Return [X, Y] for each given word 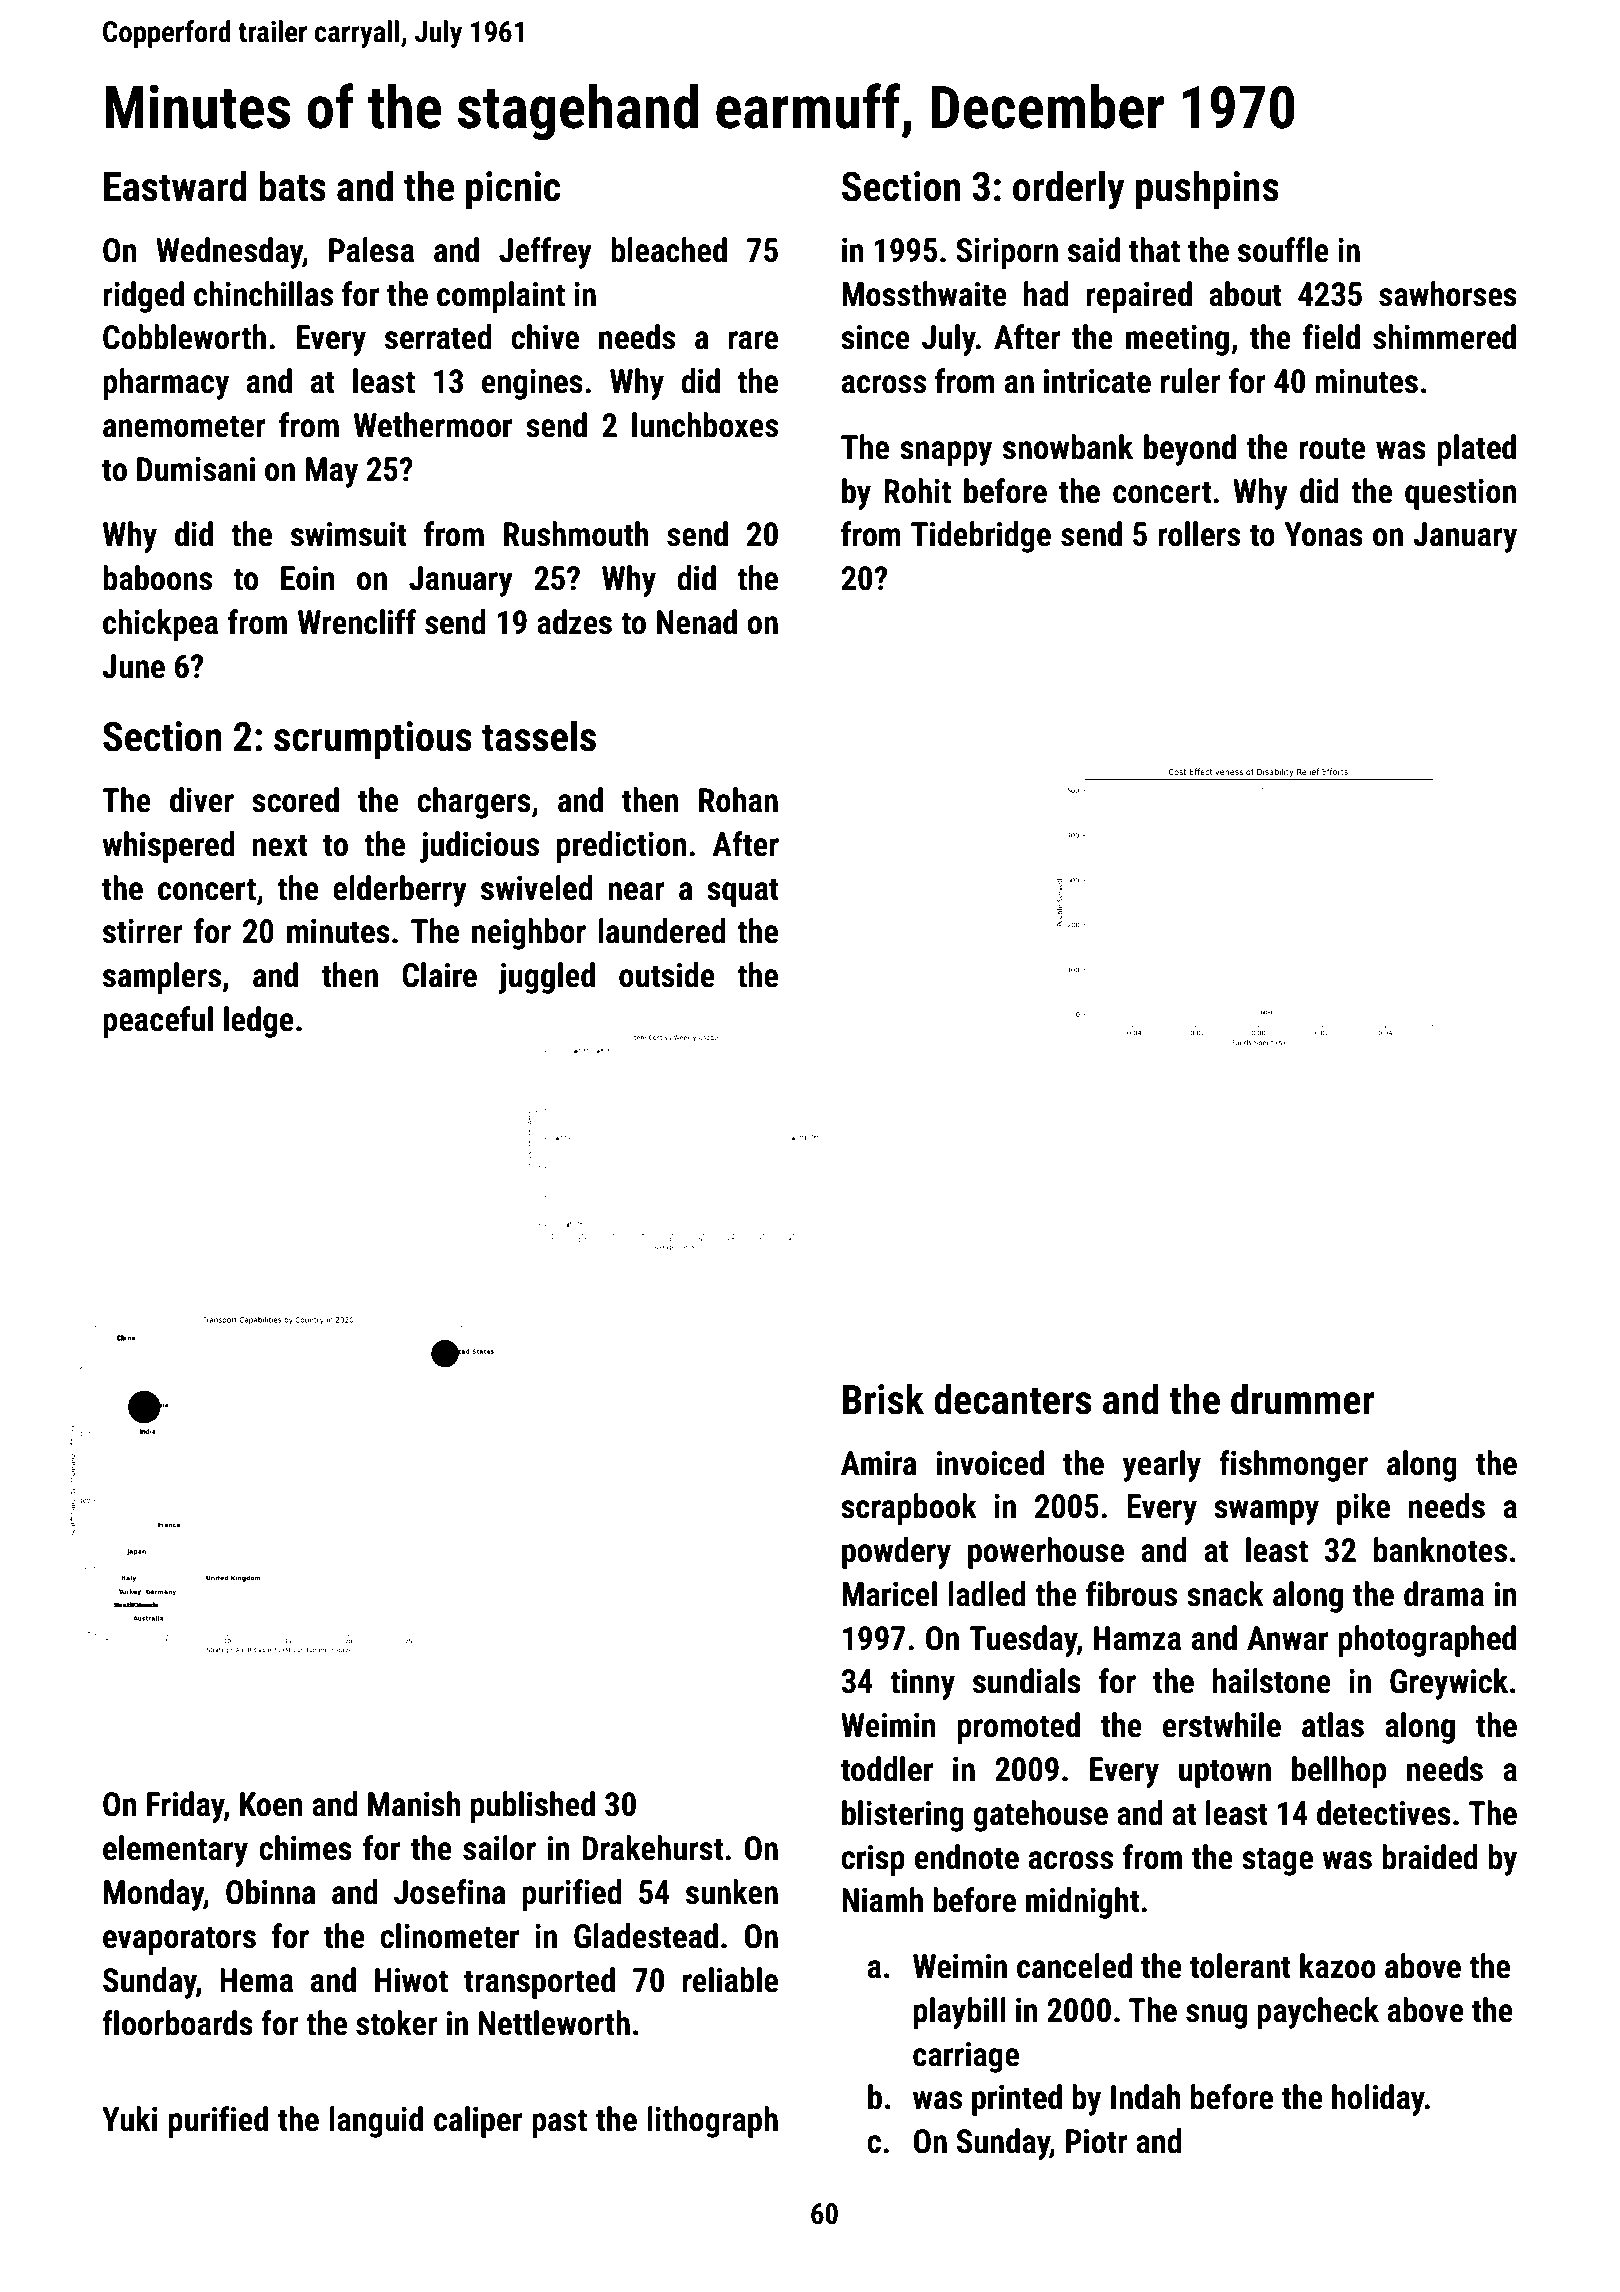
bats [292, 186]
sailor [499, 1848]
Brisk [883, 1399]
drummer [1303, 1399]
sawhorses [1448, 294]
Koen [271, 1804]
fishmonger [1293, 1466]
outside [667, 975]
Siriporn [1007, 253]
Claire [439, 975]
